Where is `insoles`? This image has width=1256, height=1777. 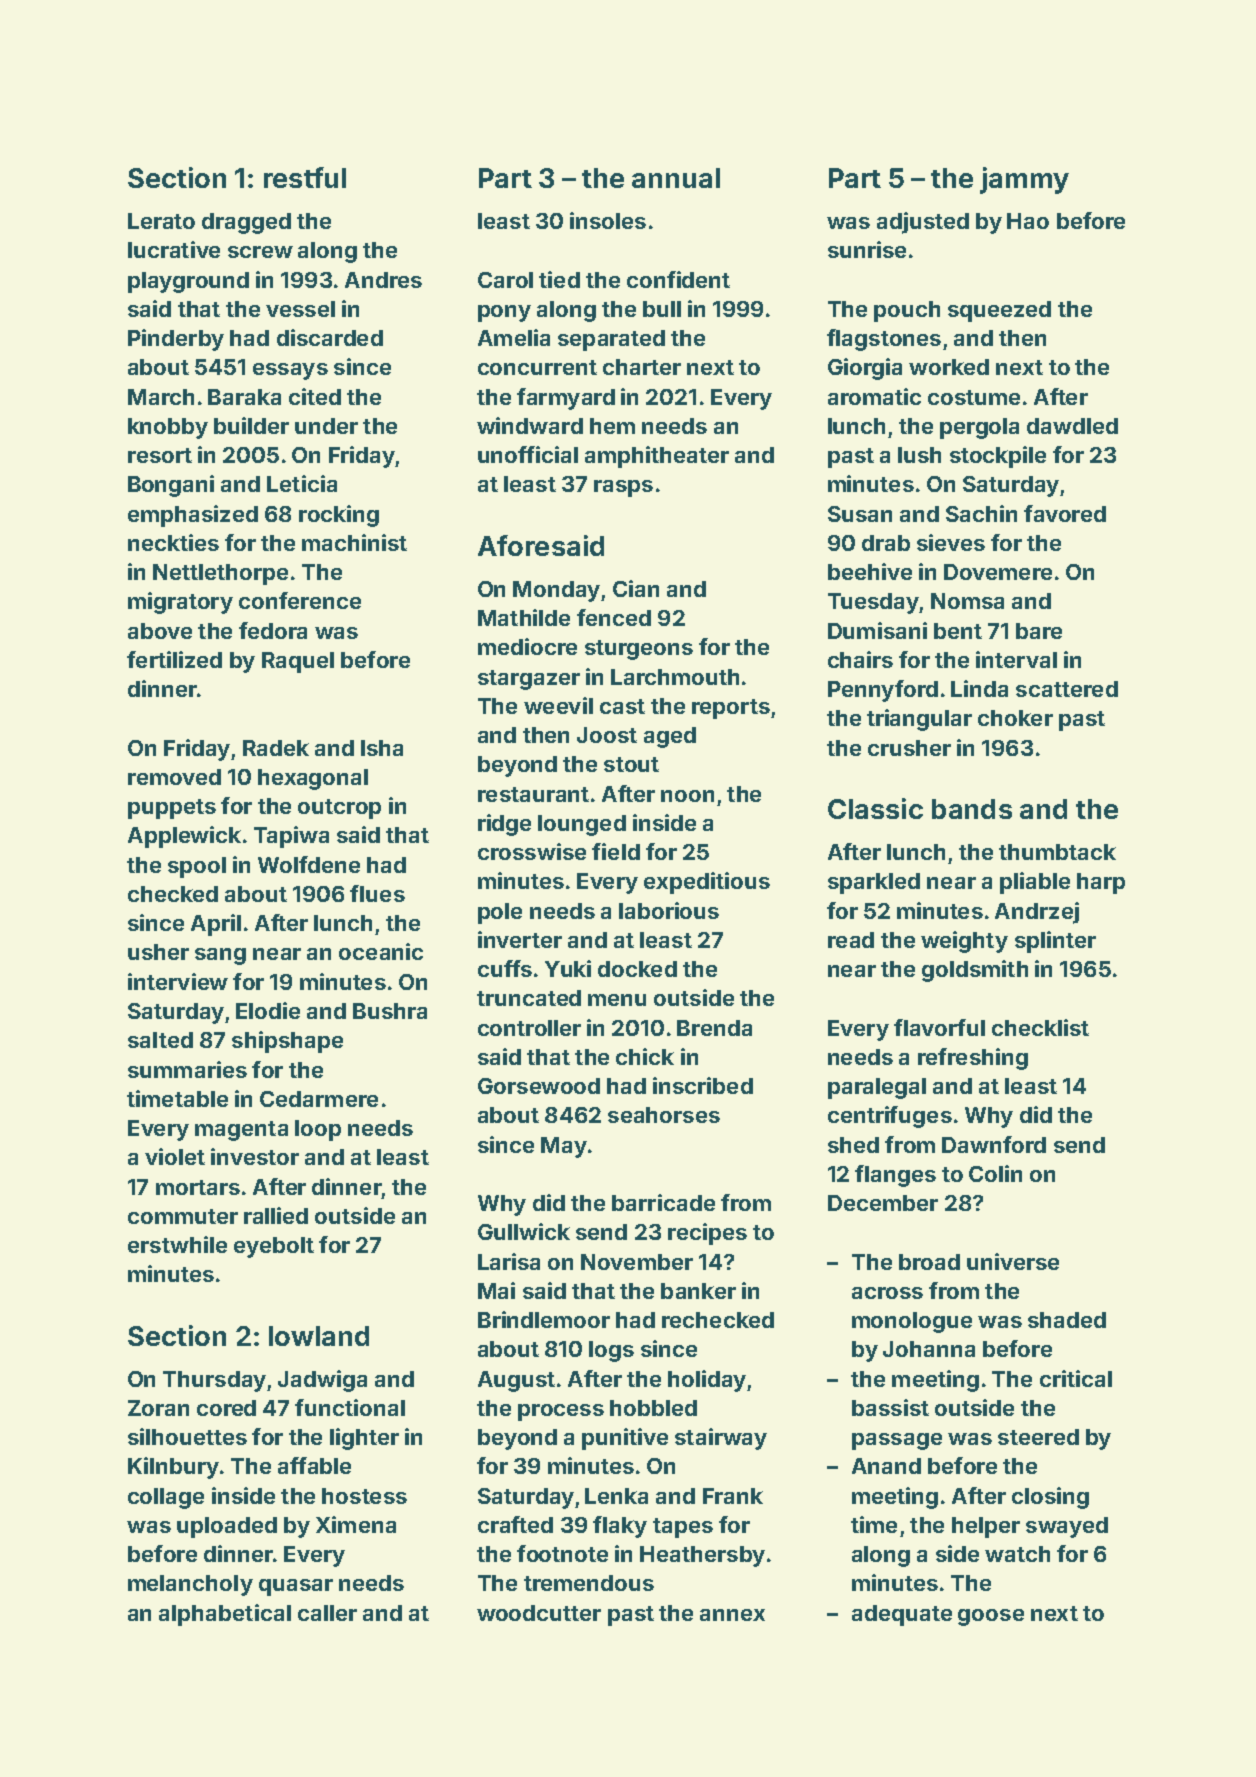 insoles is located at coordinates (608, 220).
